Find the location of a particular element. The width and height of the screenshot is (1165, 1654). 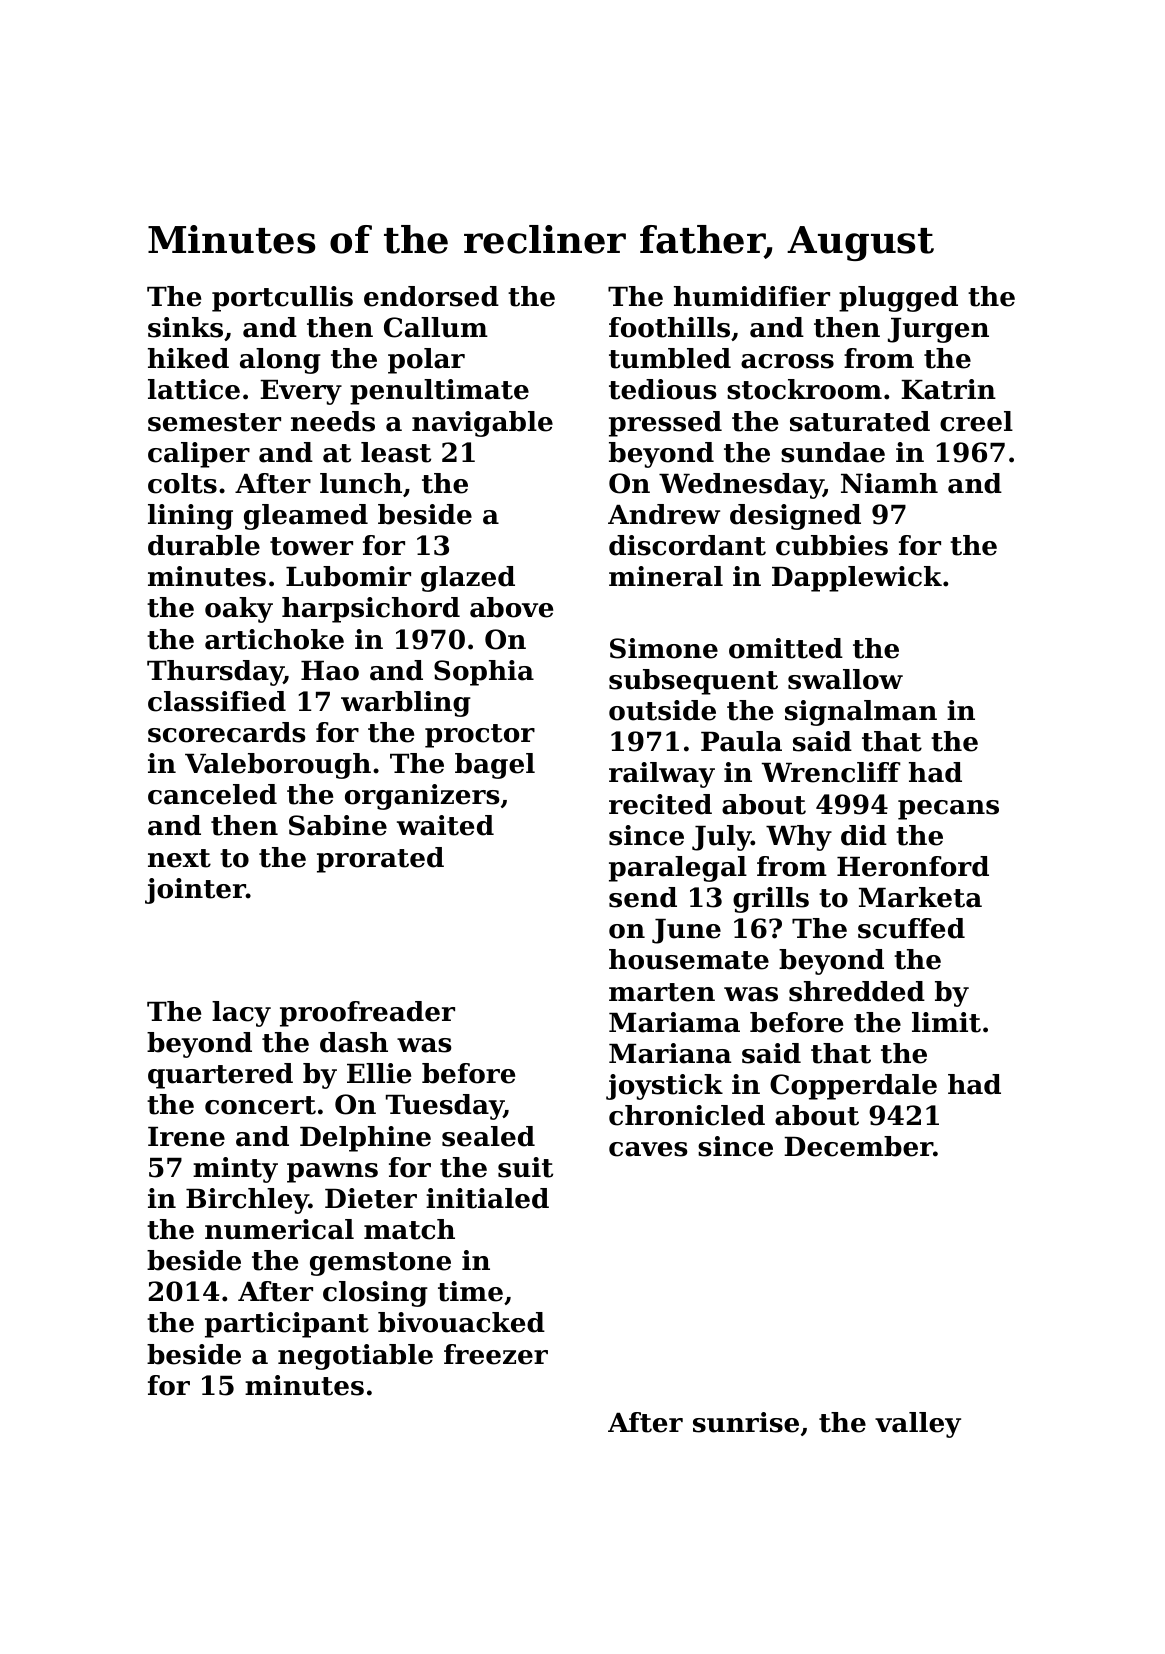

portcullis is located at coordinates (282, 299).
